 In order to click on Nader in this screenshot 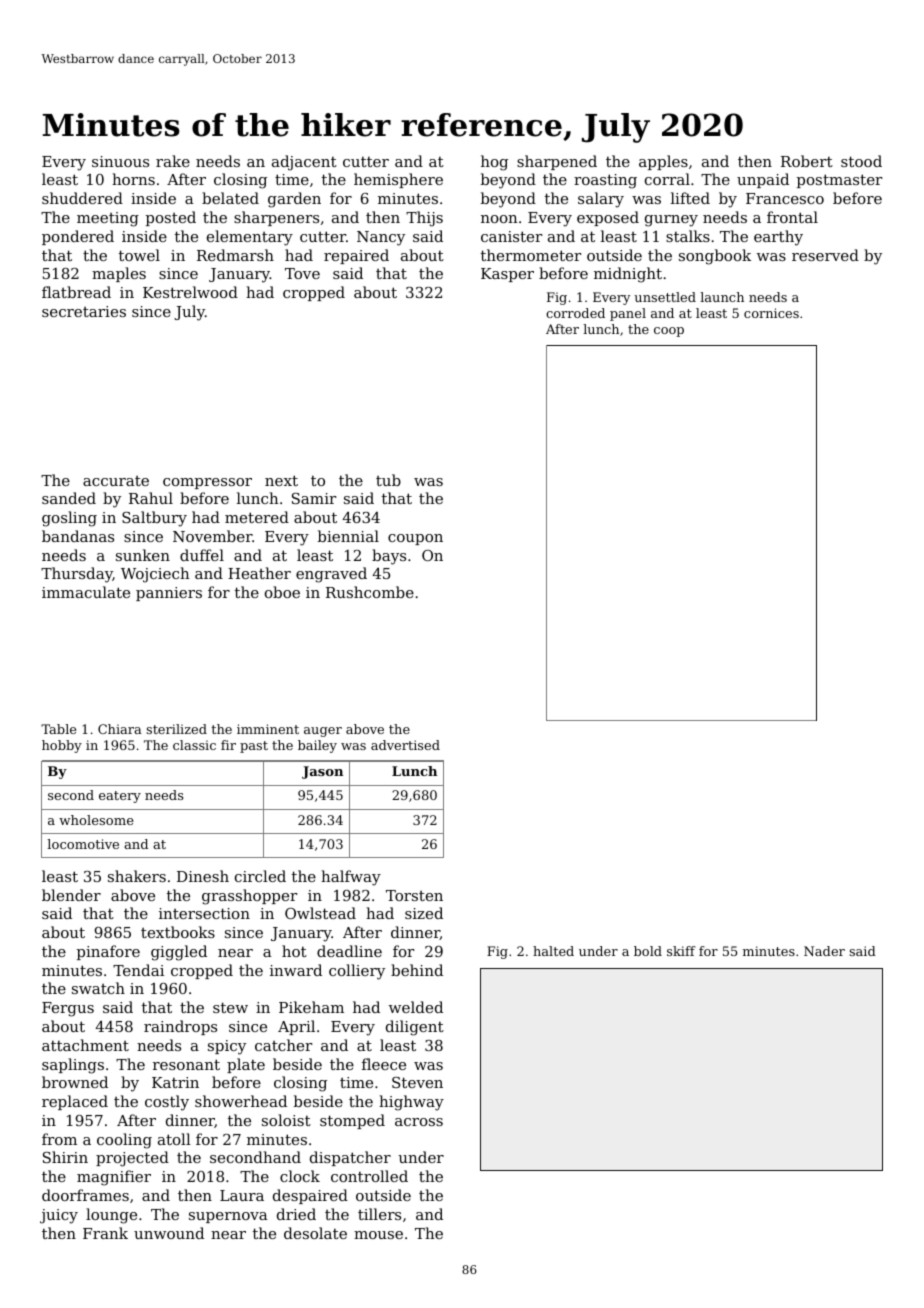, I will do `click(824, 951)`.
